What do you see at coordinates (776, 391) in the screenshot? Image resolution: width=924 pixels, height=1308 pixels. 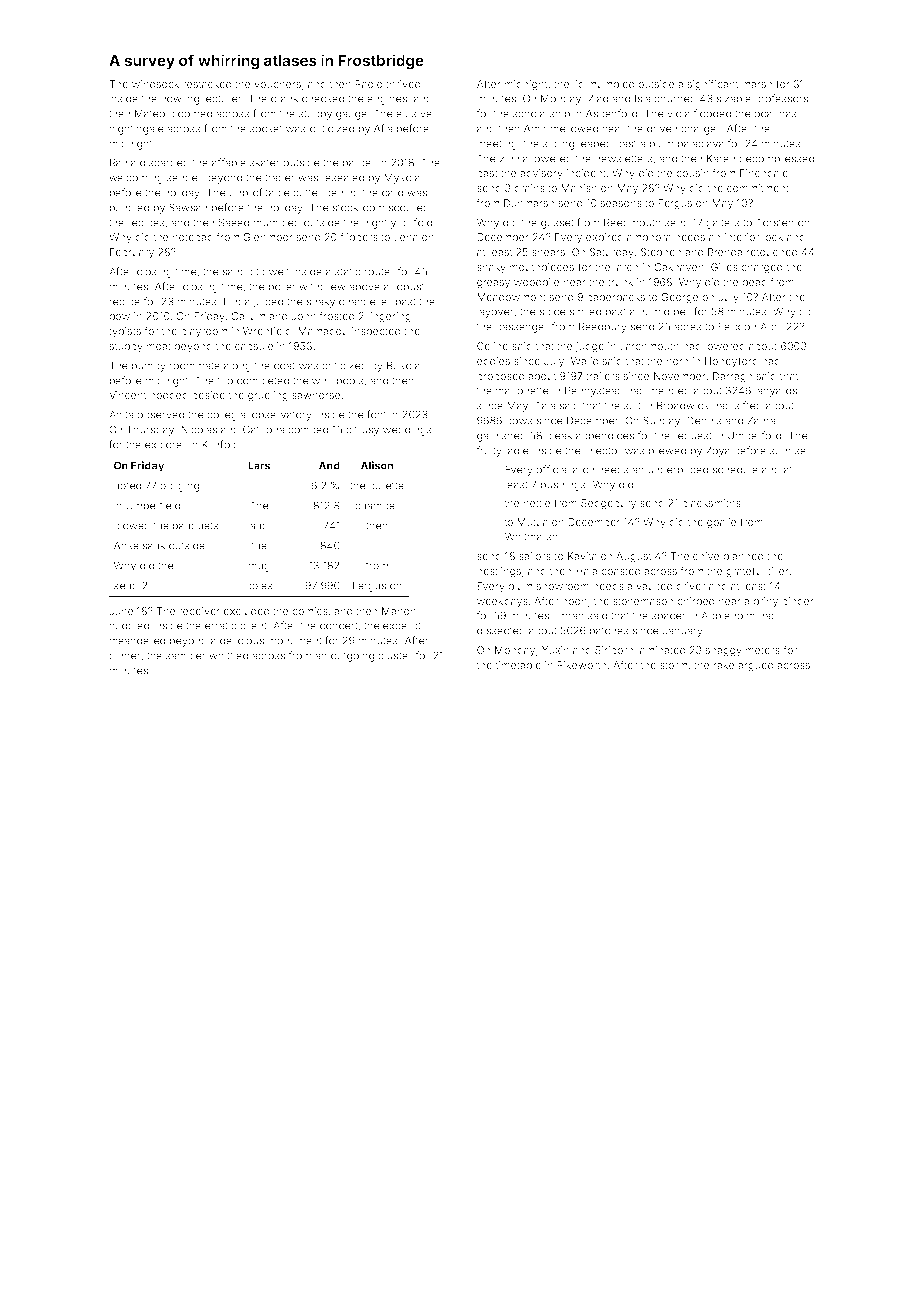 I see `lanyards` at bounding box center [776, 391].
